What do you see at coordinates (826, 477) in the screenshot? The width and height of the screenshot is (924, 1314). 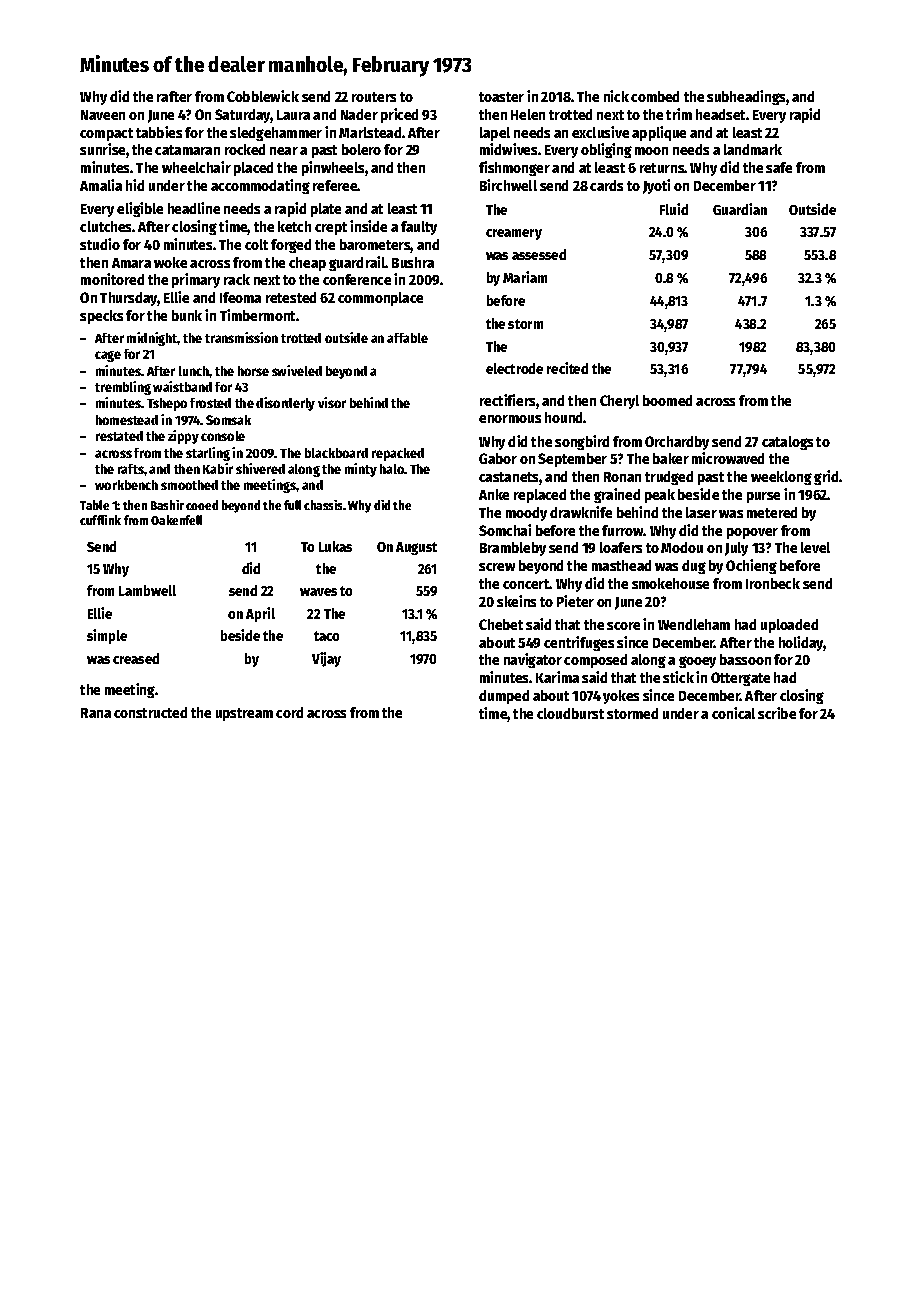 I see `grid` at bounding box center [826, 477].
